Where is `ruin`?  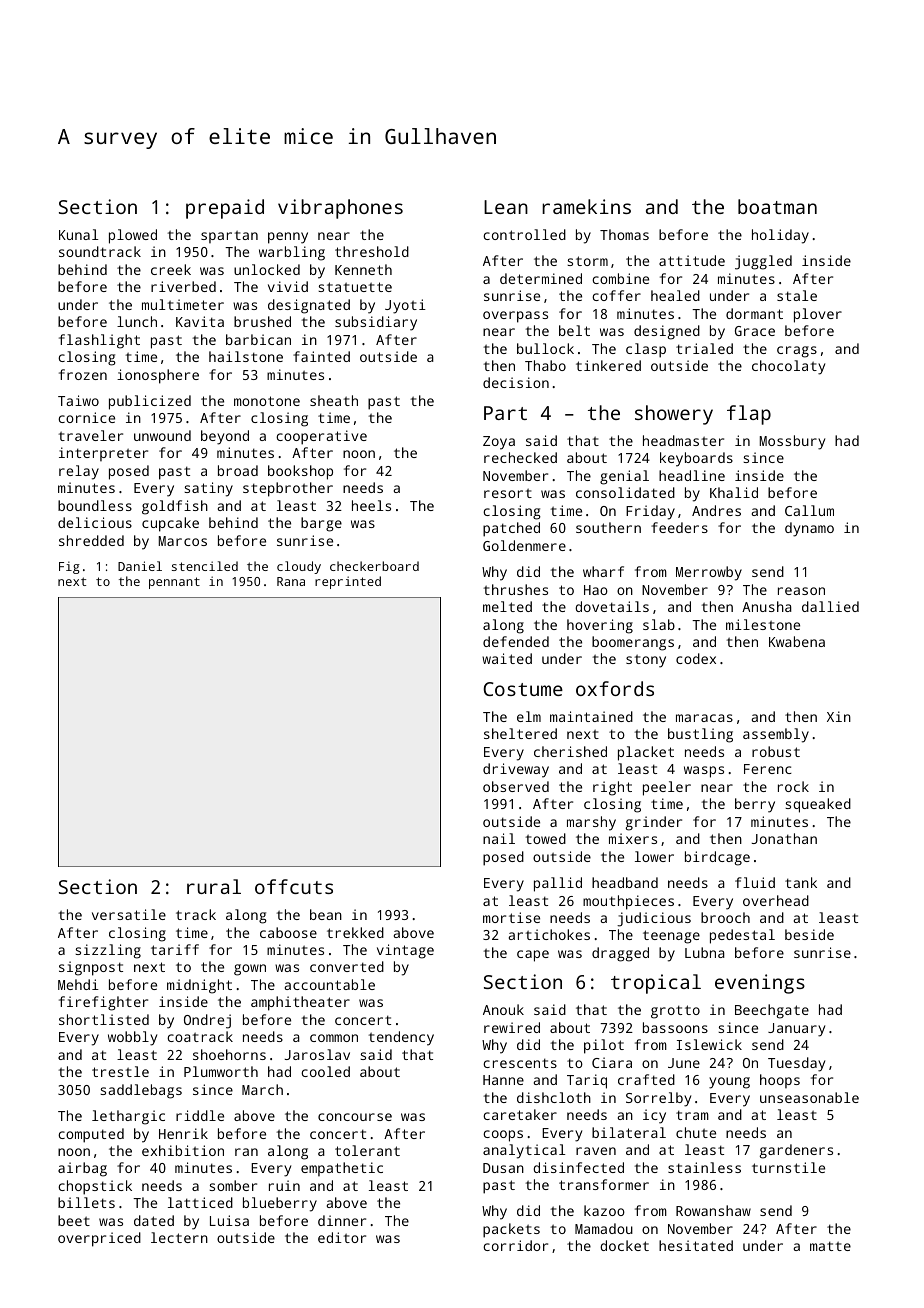
ruin is located at coordinates (284, 1185).
